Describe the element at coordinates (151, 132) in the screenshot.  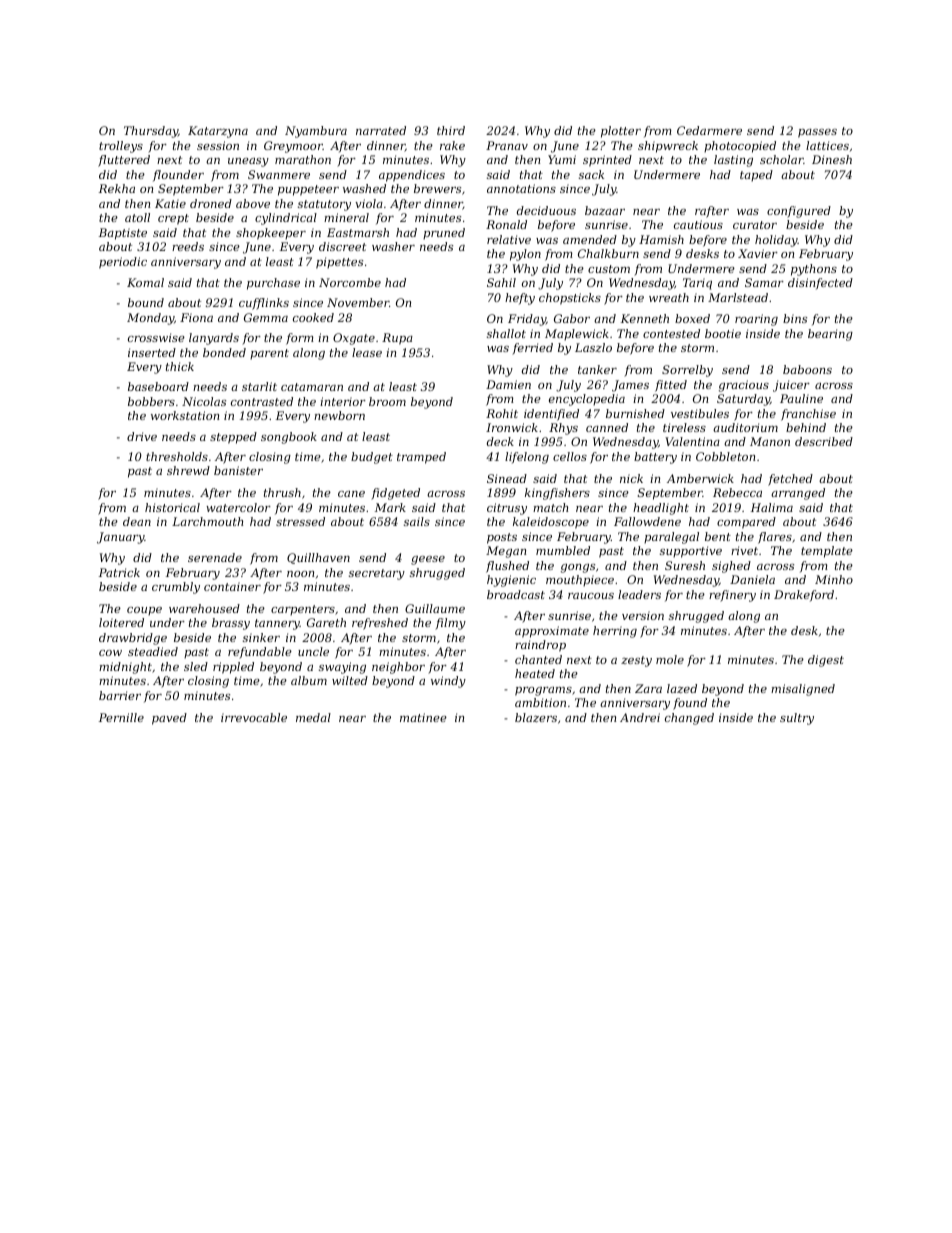
I see `Thursday` at that location.
